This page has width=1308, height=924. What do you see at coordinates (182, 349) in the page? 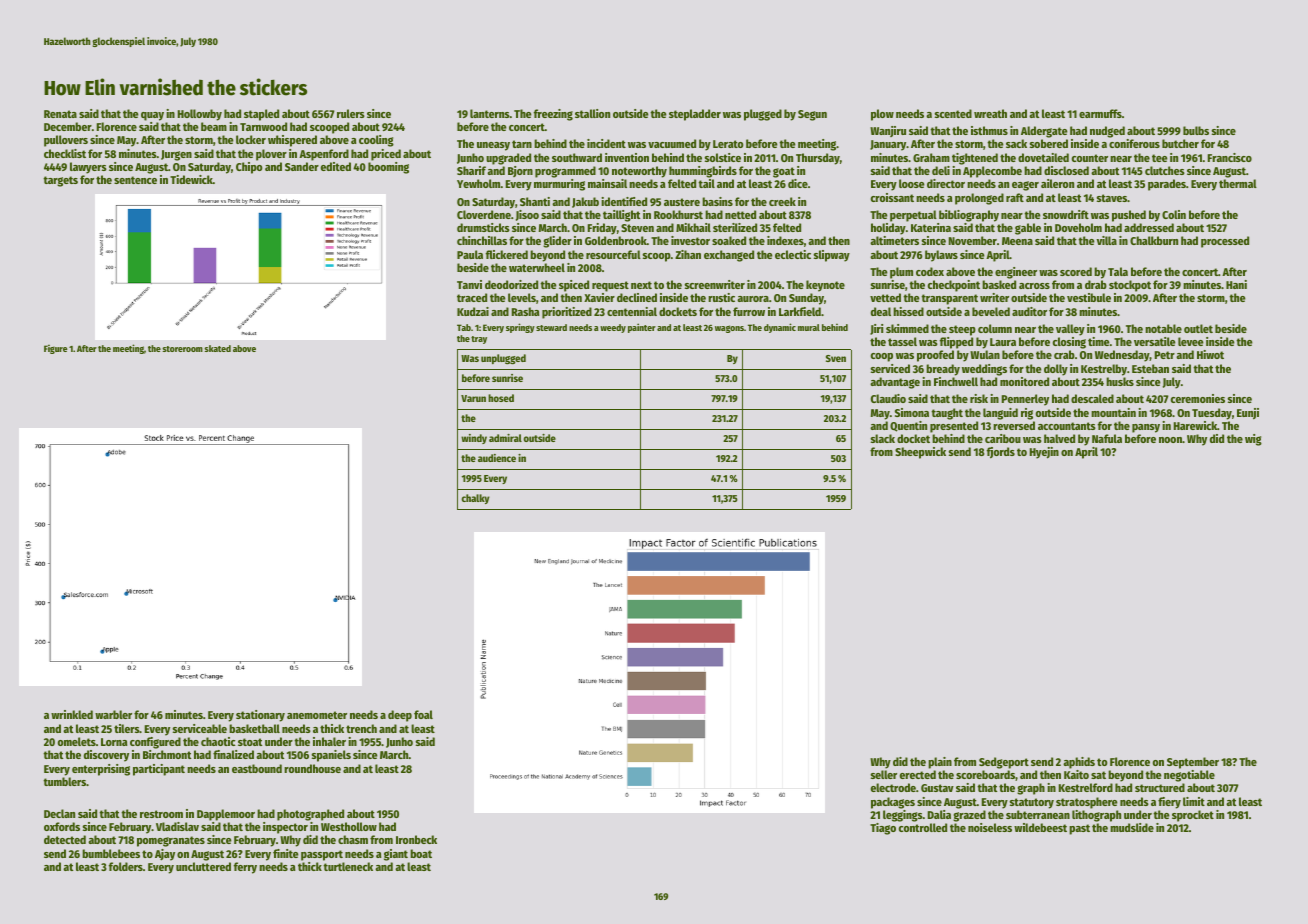
I see `storeroom` at bounding box center [182, 349].
